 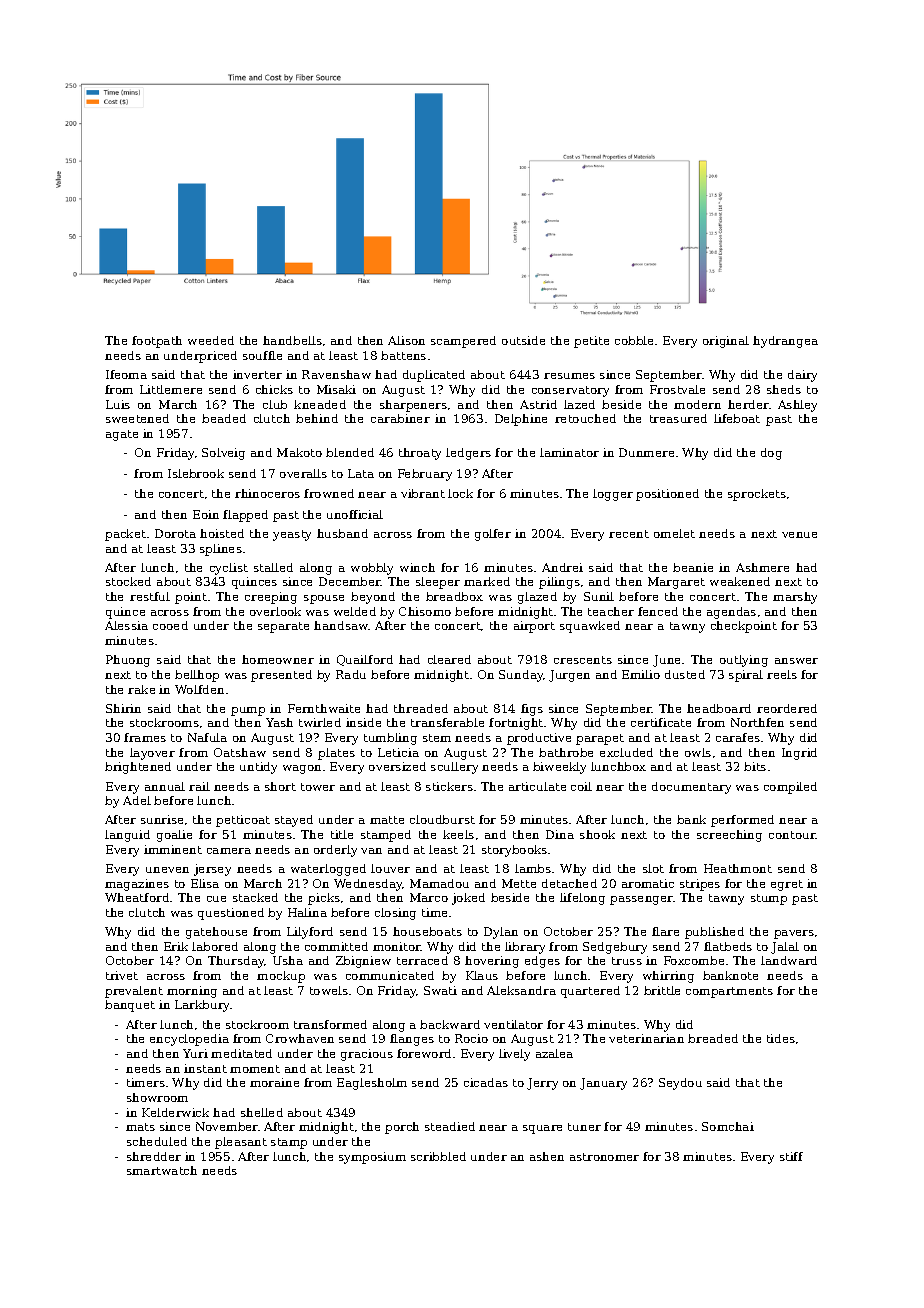 I want to click on Swati, so click(x=440, y=990).
